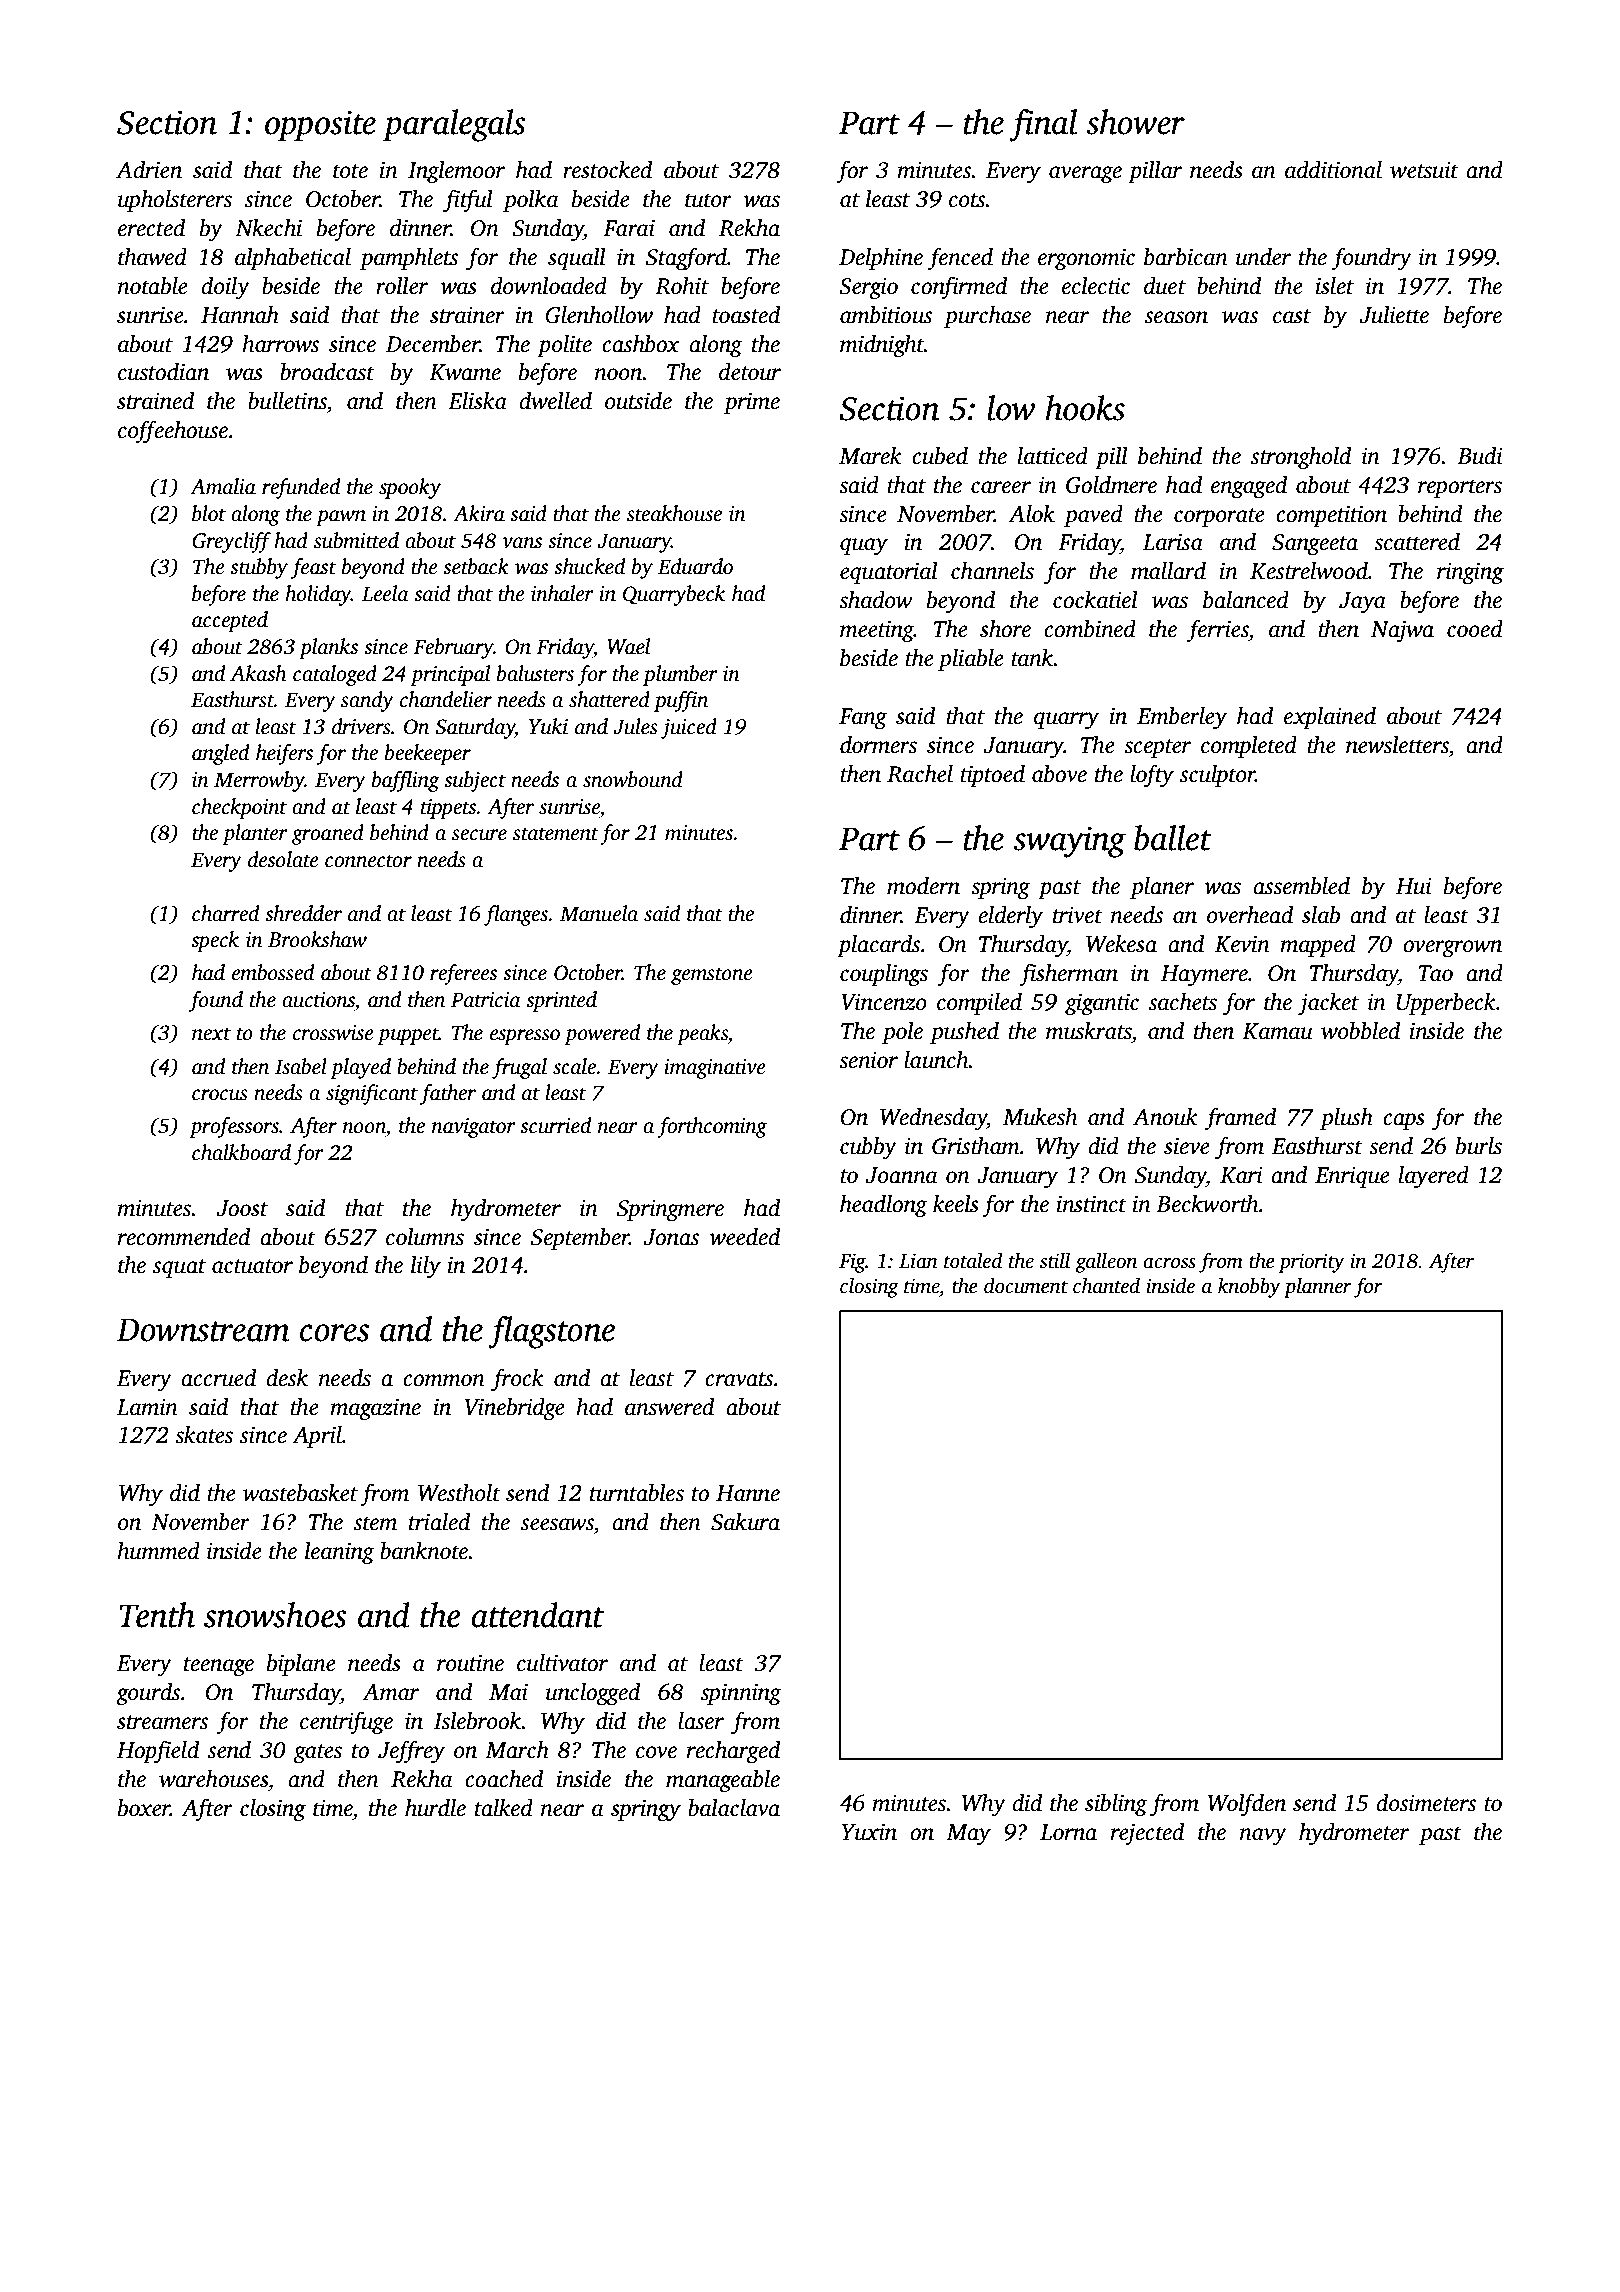 The width and height of the page is (1620, 2292). I want to click on Alok, so click(1031, 514).
